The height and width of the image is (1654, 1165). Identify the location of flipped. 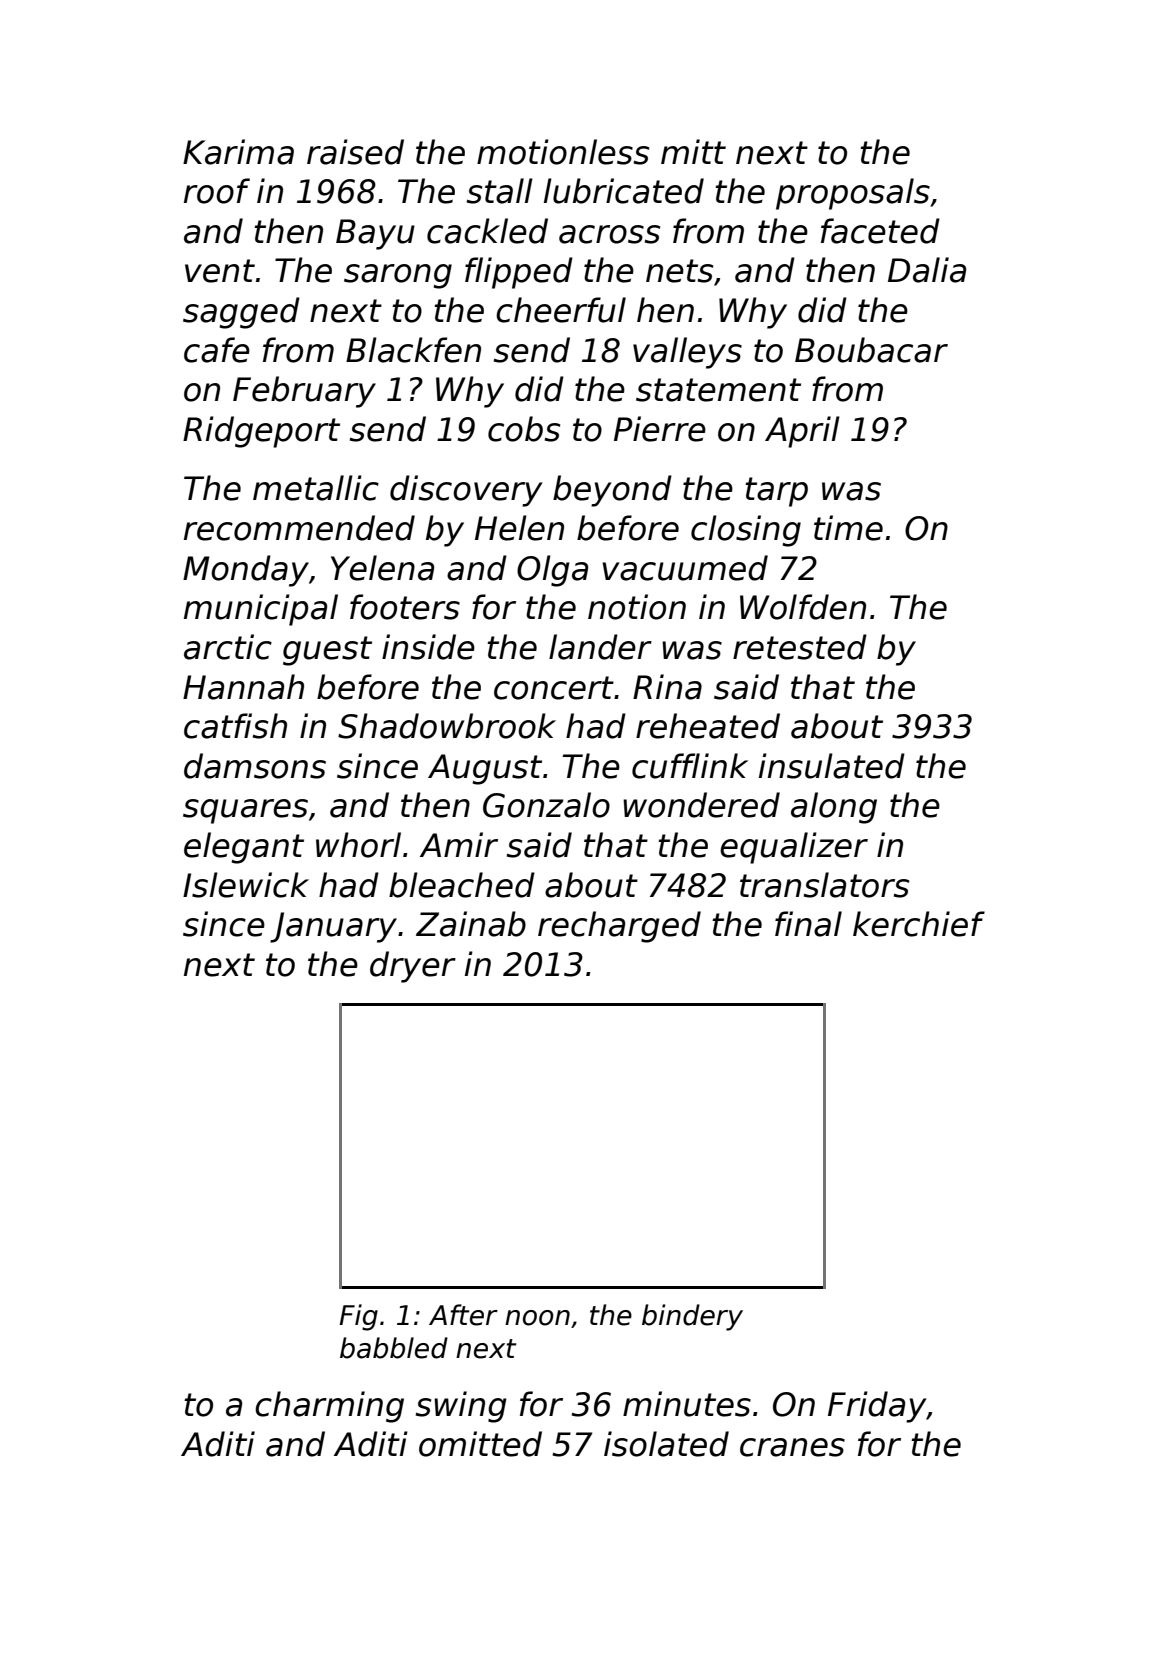
(519, 273).
